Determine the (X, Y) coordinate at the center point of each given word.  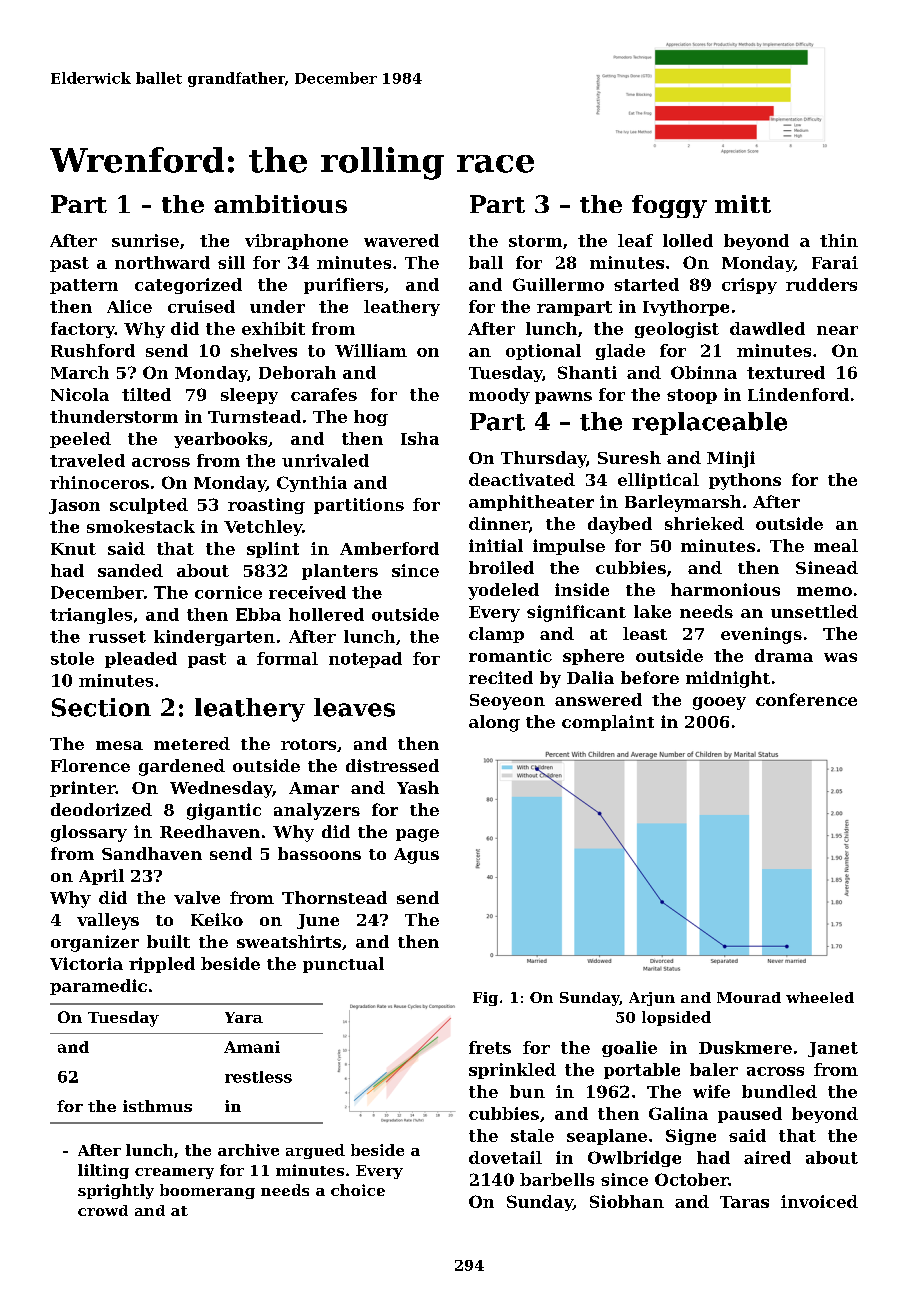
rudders (821, 284)
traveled (87, 460)
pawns (563, 398)
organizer (95, 943)
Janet (833, 1049)
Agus (416, 856)
